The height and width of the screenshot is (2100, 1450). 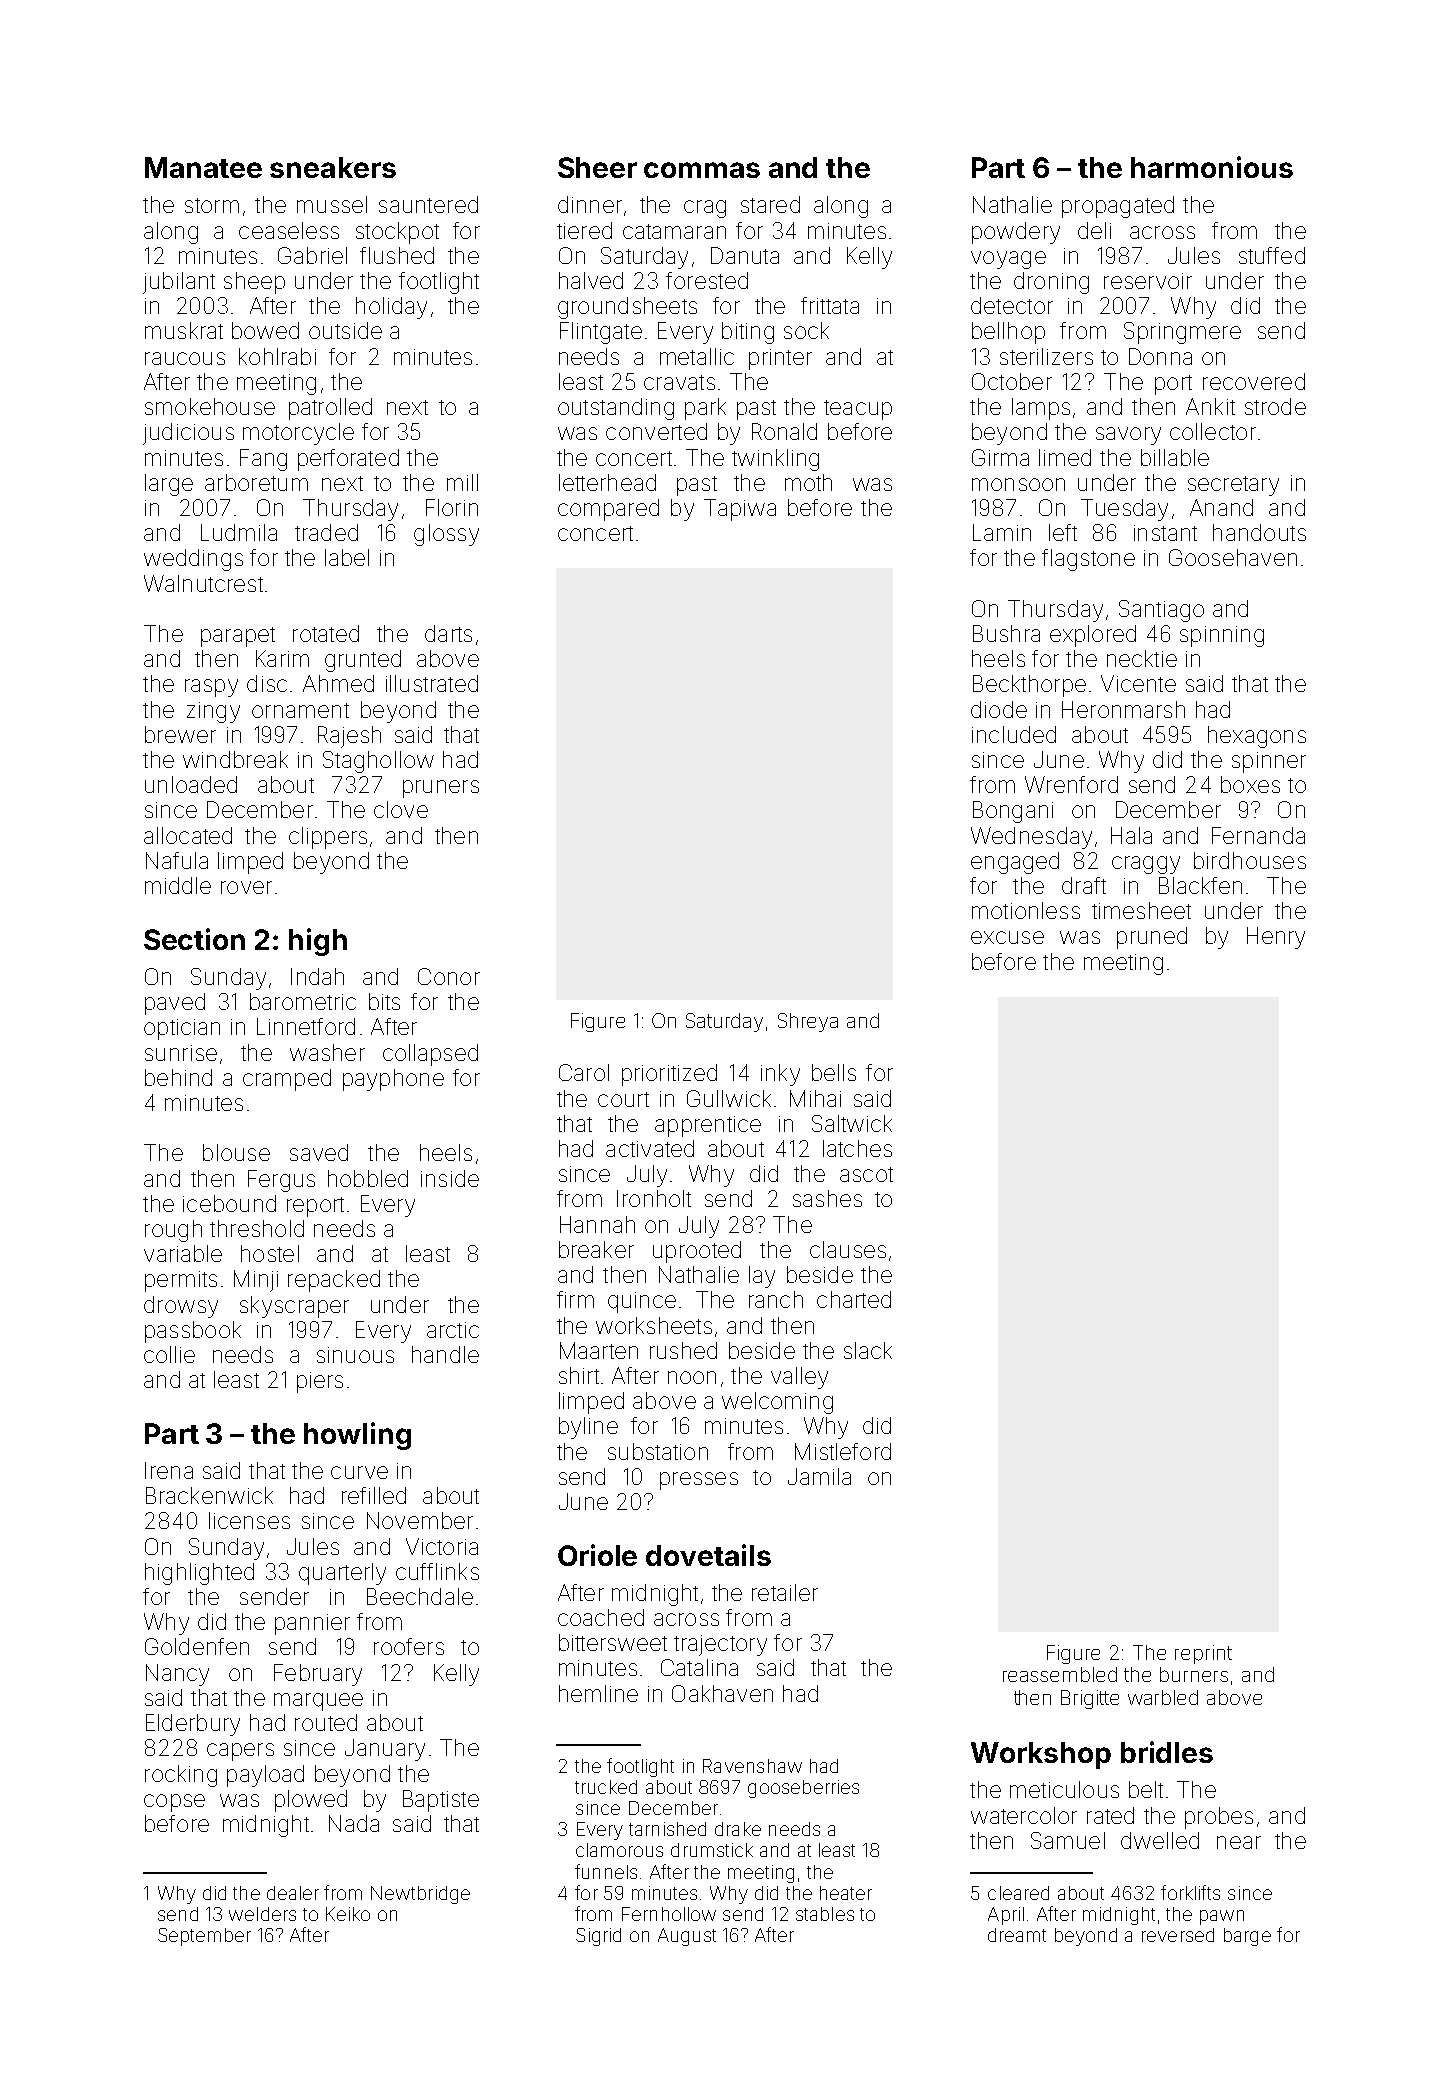 I want to click on Henry, so click(x=1276, y=938).
